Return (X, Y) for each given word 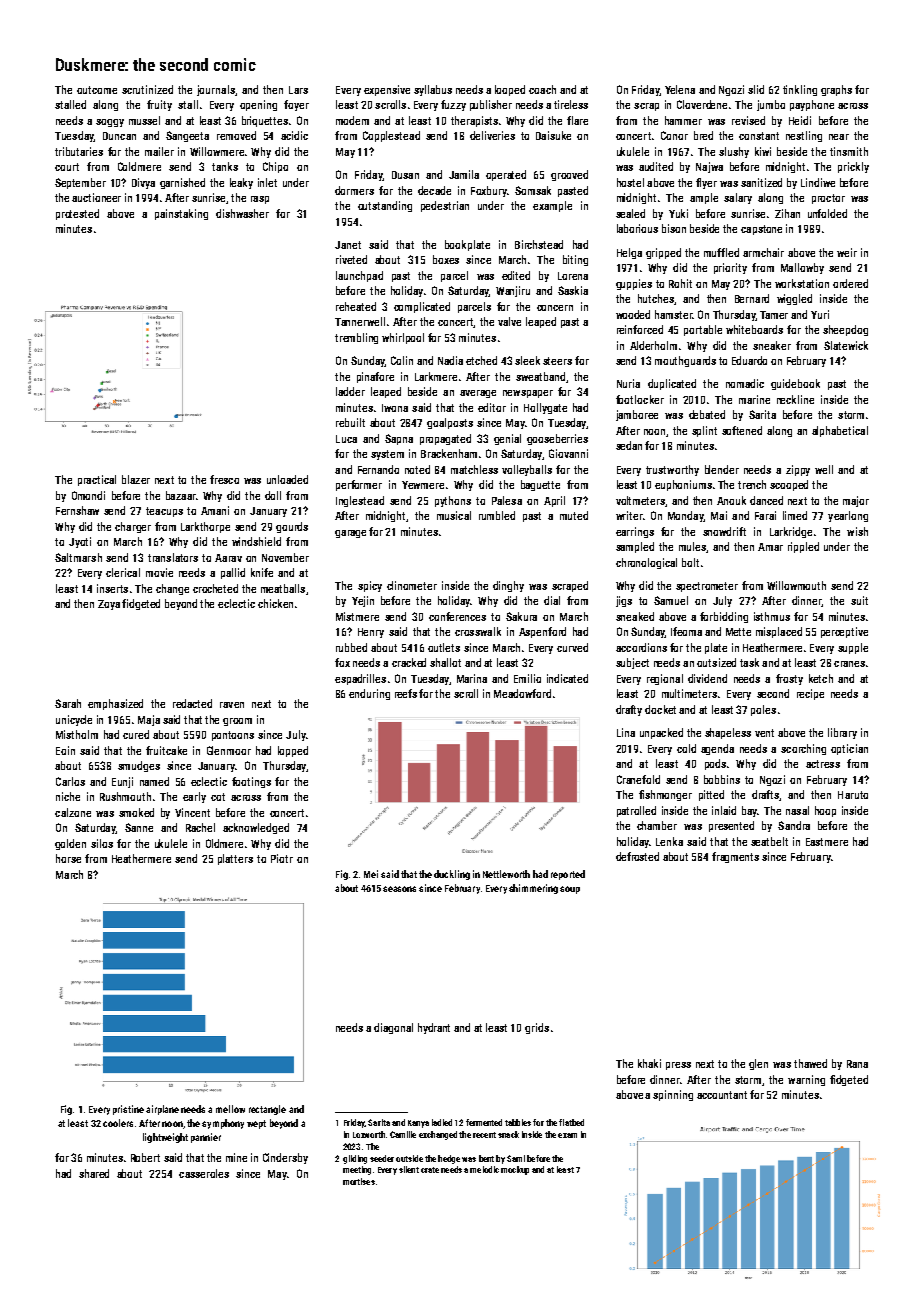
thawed (810, 1063)
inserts (112, 588)
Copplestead (391, 136)
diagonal (393, 1028)
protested (77, 214)
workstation (802, 283)
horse (68, 858)
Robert (145, 1157)
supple (853, 648)
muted (574, 515)
